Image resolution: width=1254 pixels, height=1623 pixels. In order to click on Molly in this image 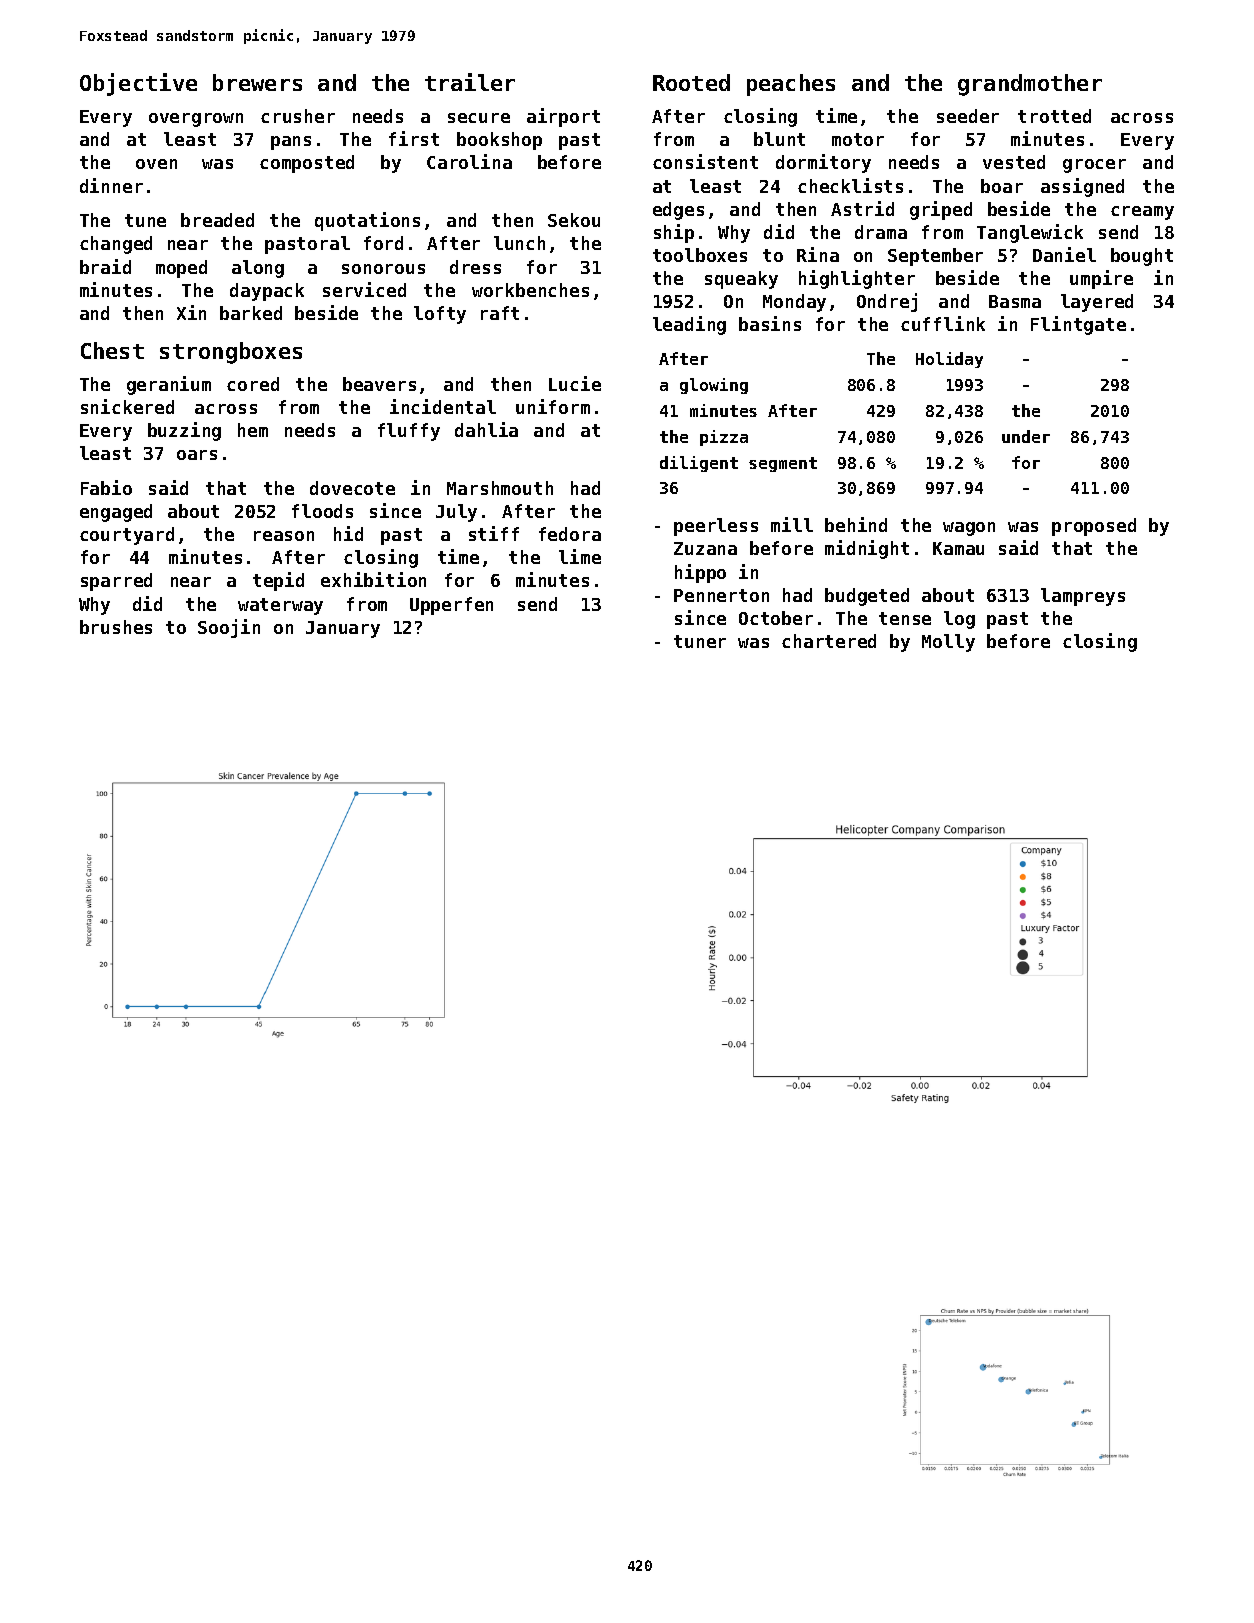, I will do `click(948, 643)`.
